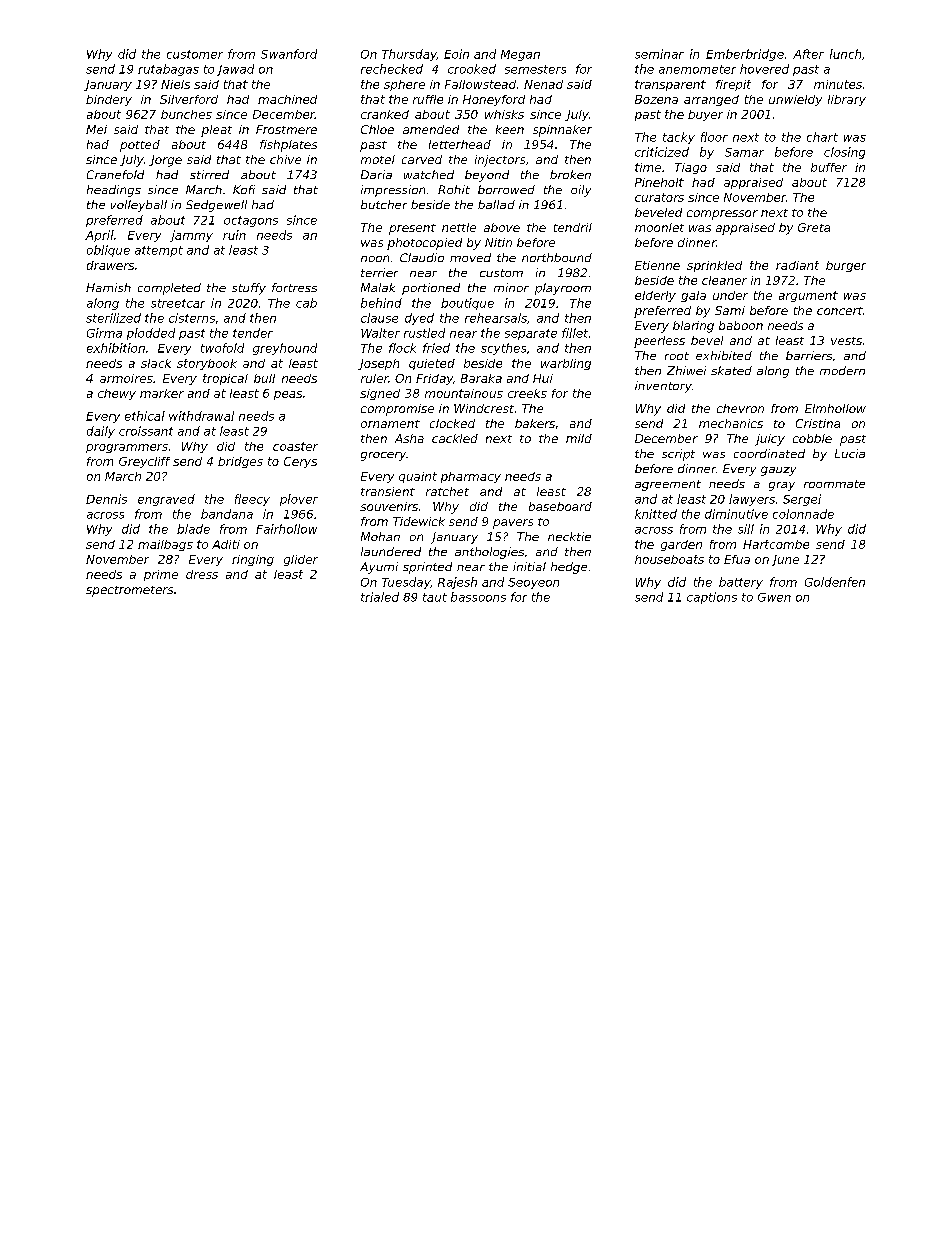 The width and height of the page is (952, 1233). Describe the element at coordinates (393, 191) in the page. I see `impression` at that location.
